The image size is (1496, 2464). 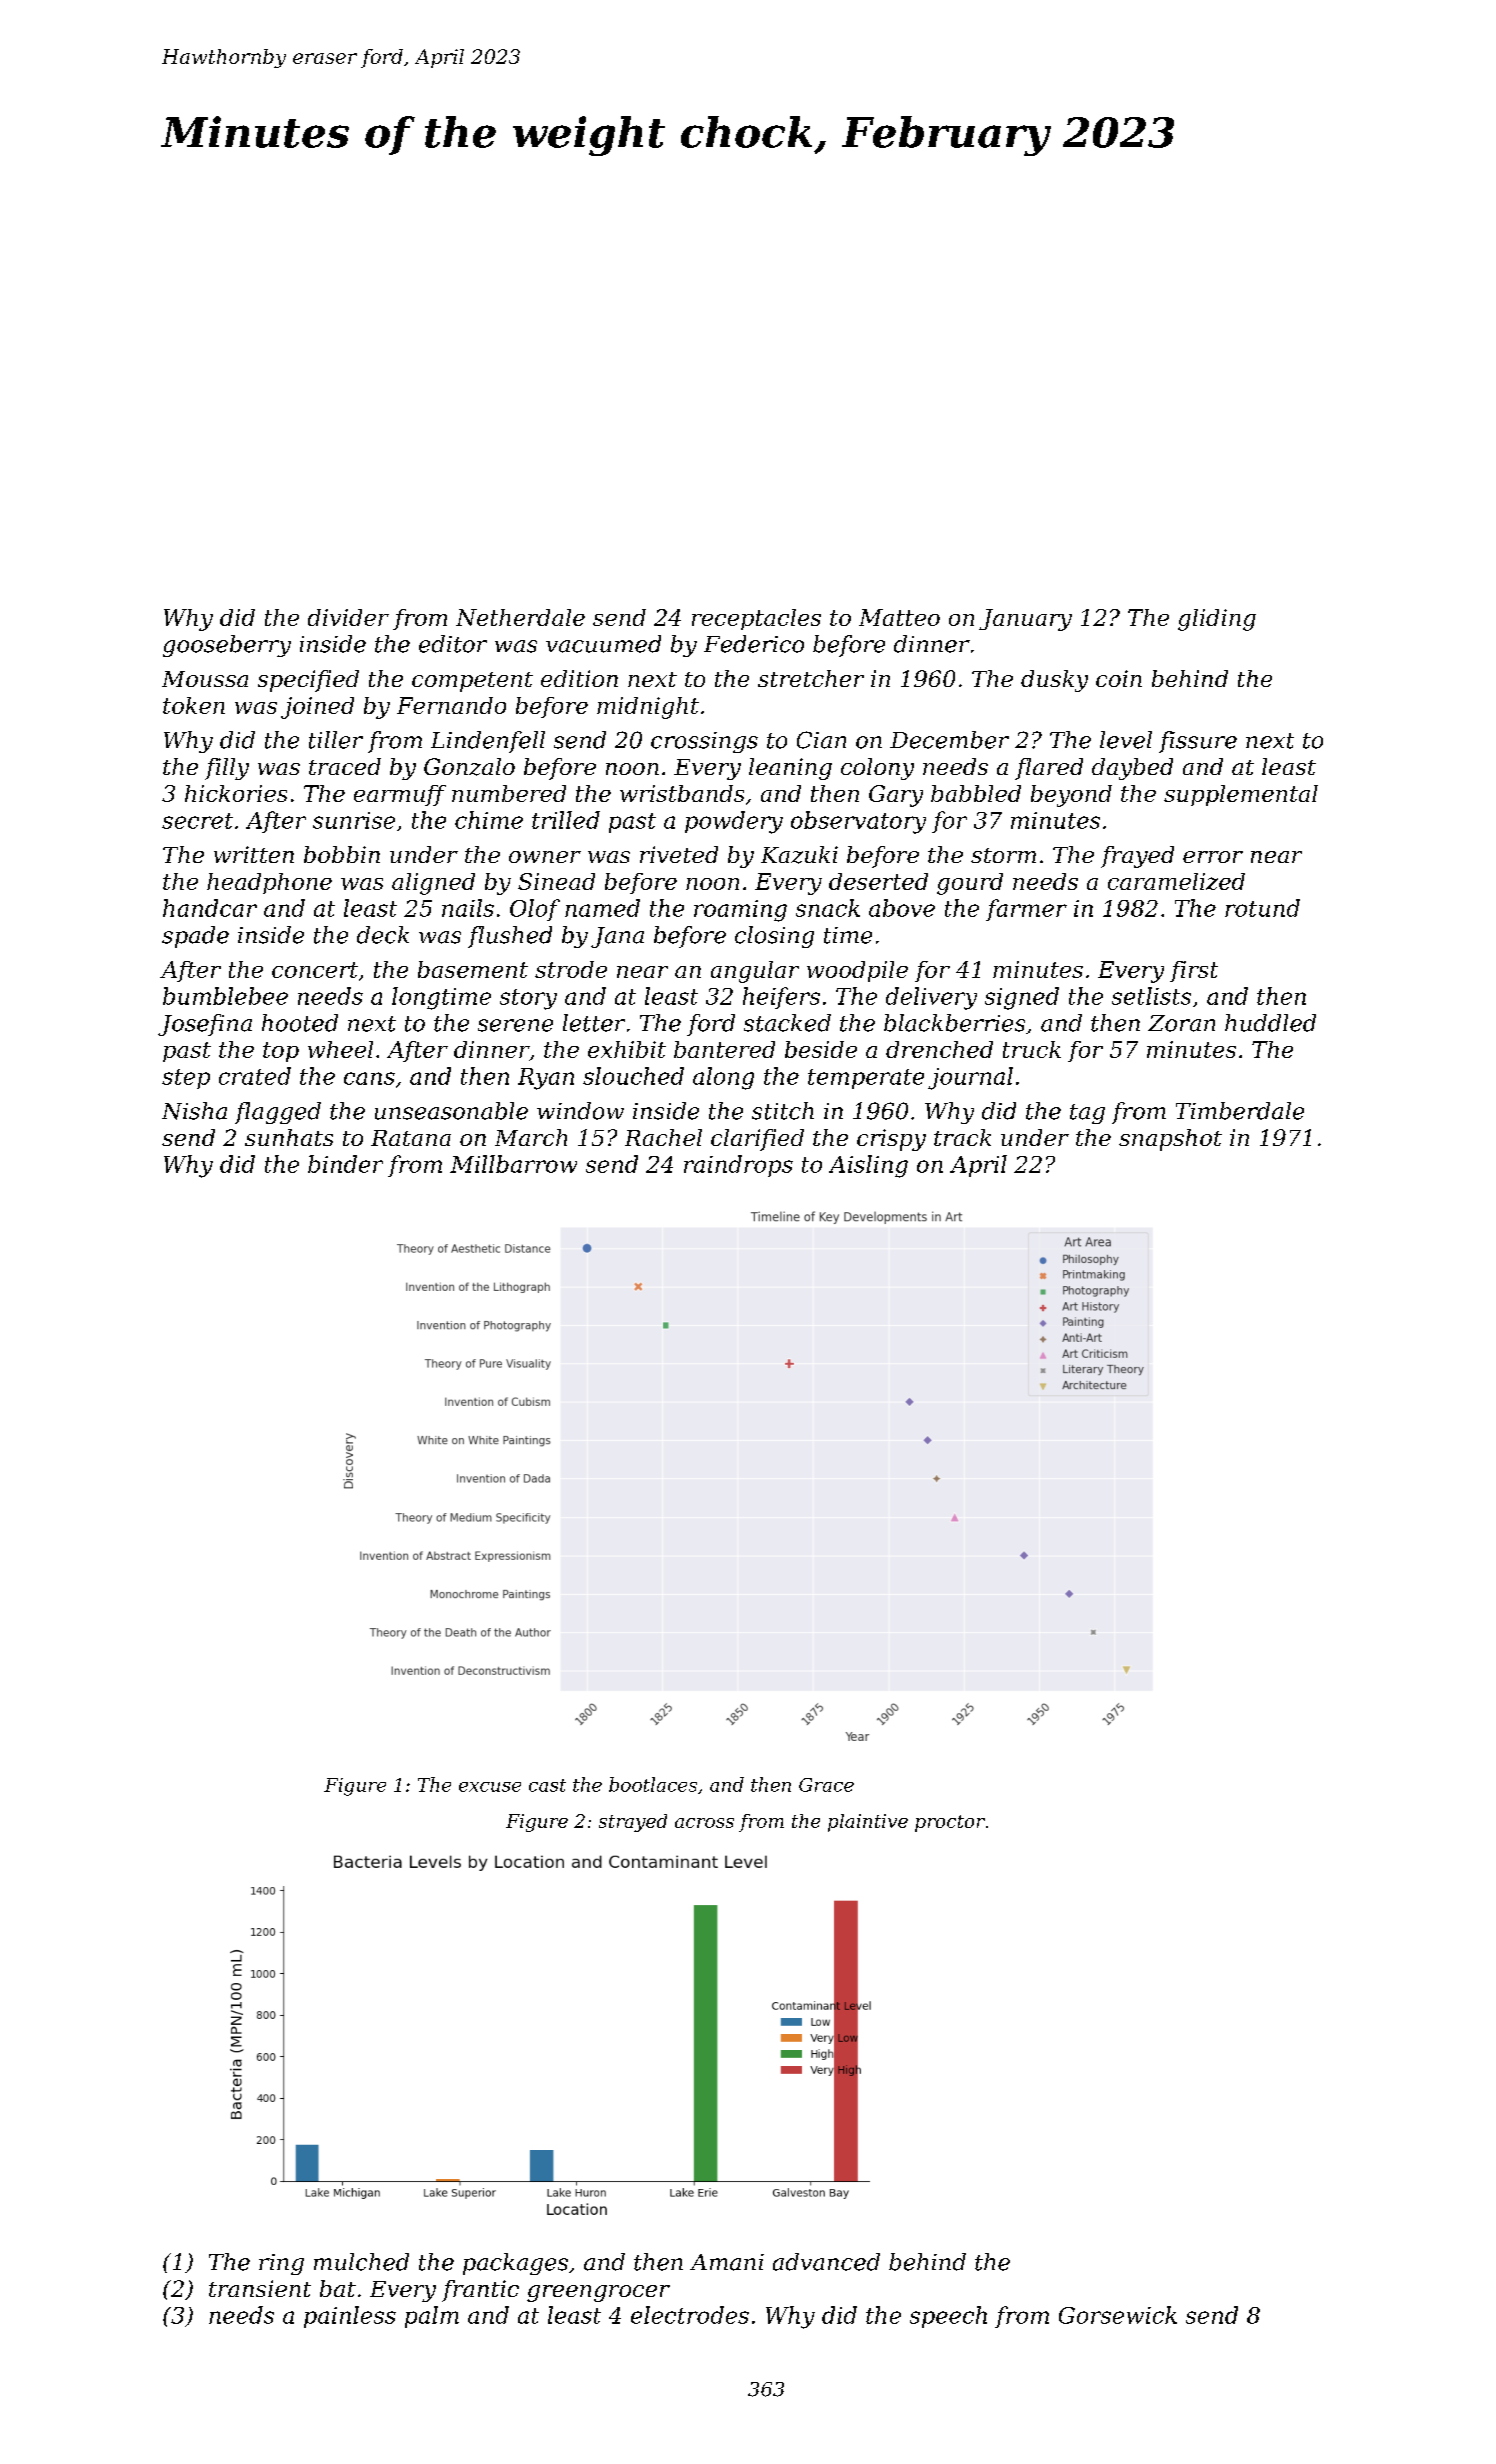 I want to click on snapshot, so click(x=1170, y=1140).
